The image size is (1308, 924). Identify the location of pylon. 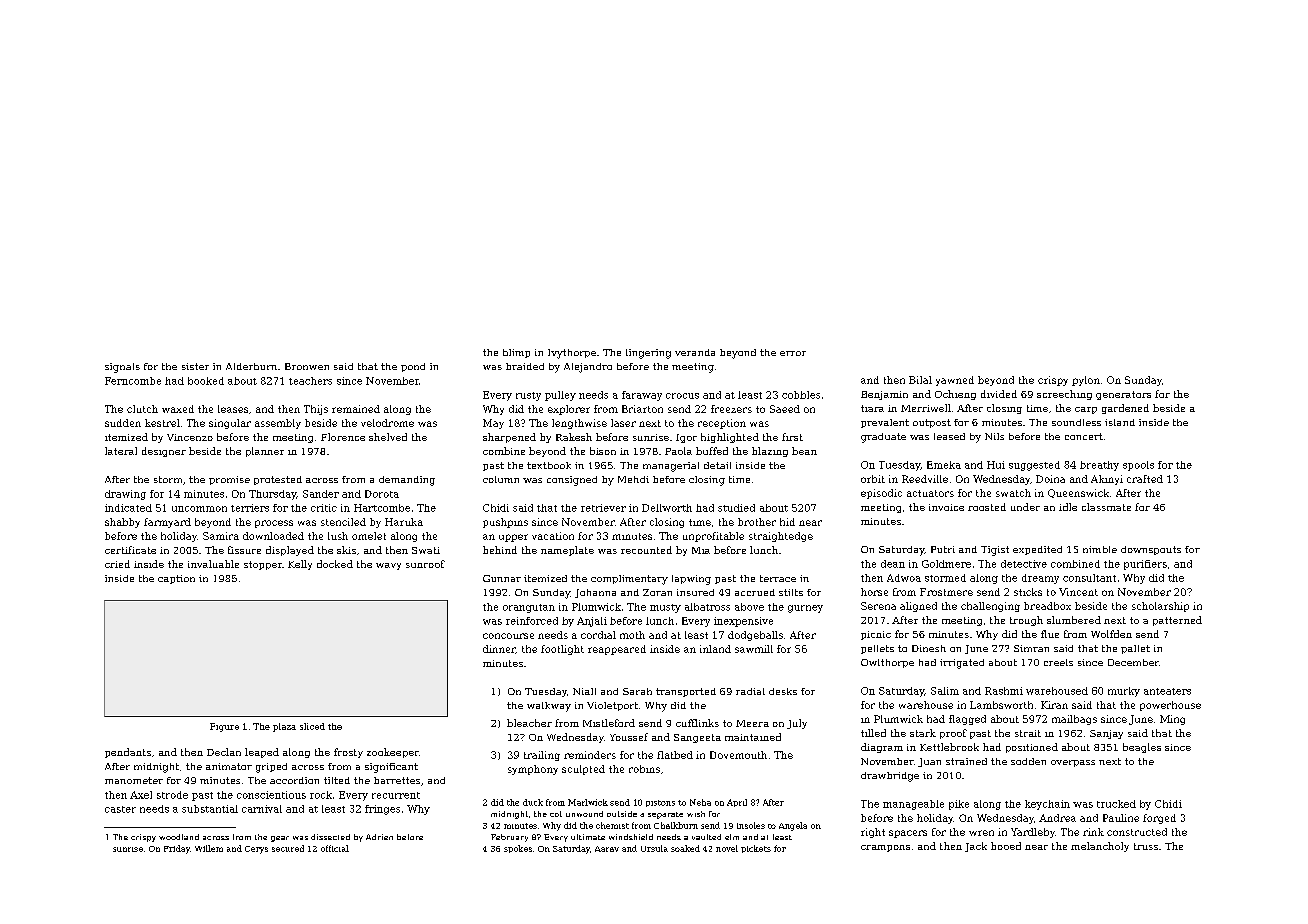
(1086, 381).
